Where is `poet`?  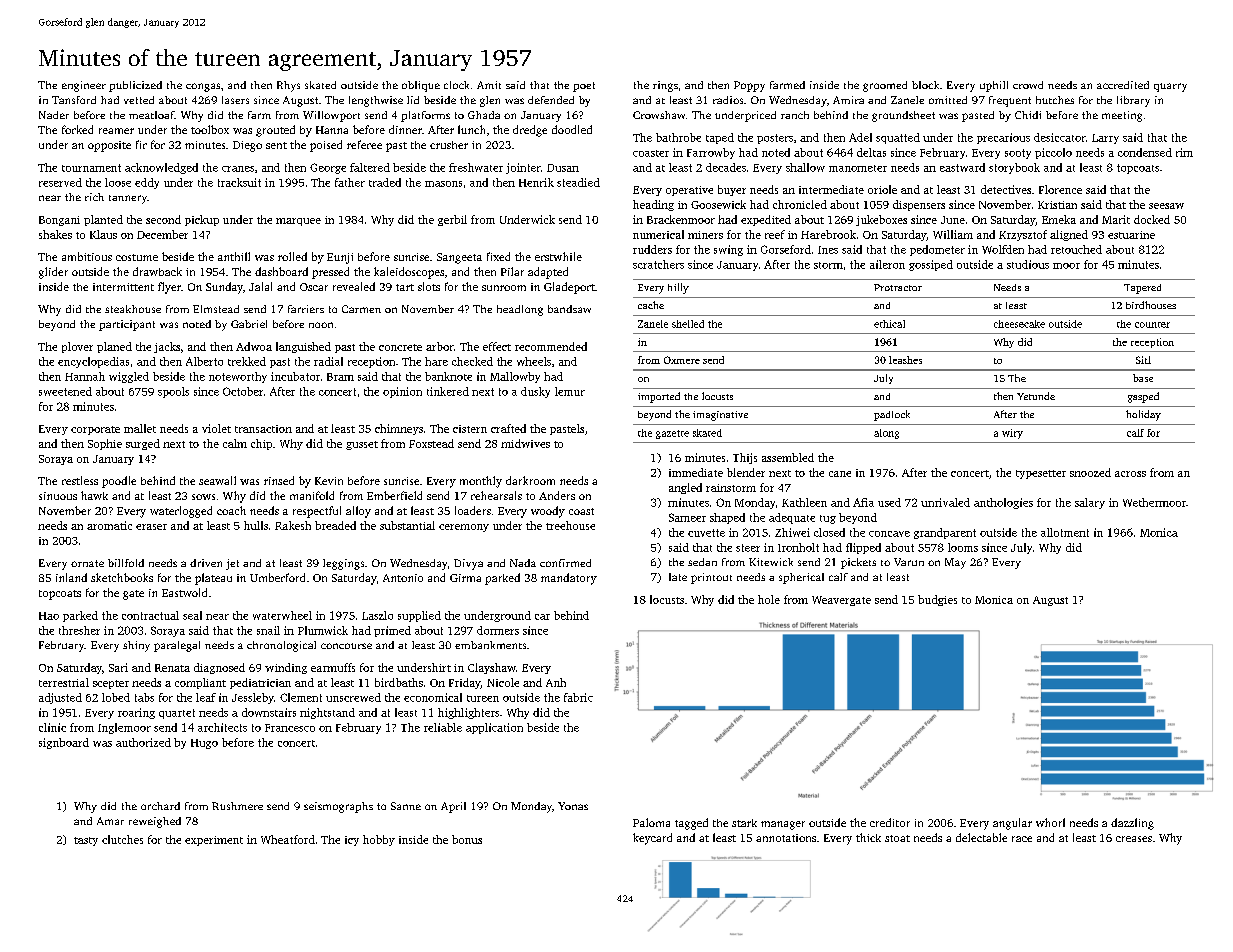
poet is located at coordinates (584, 87).
